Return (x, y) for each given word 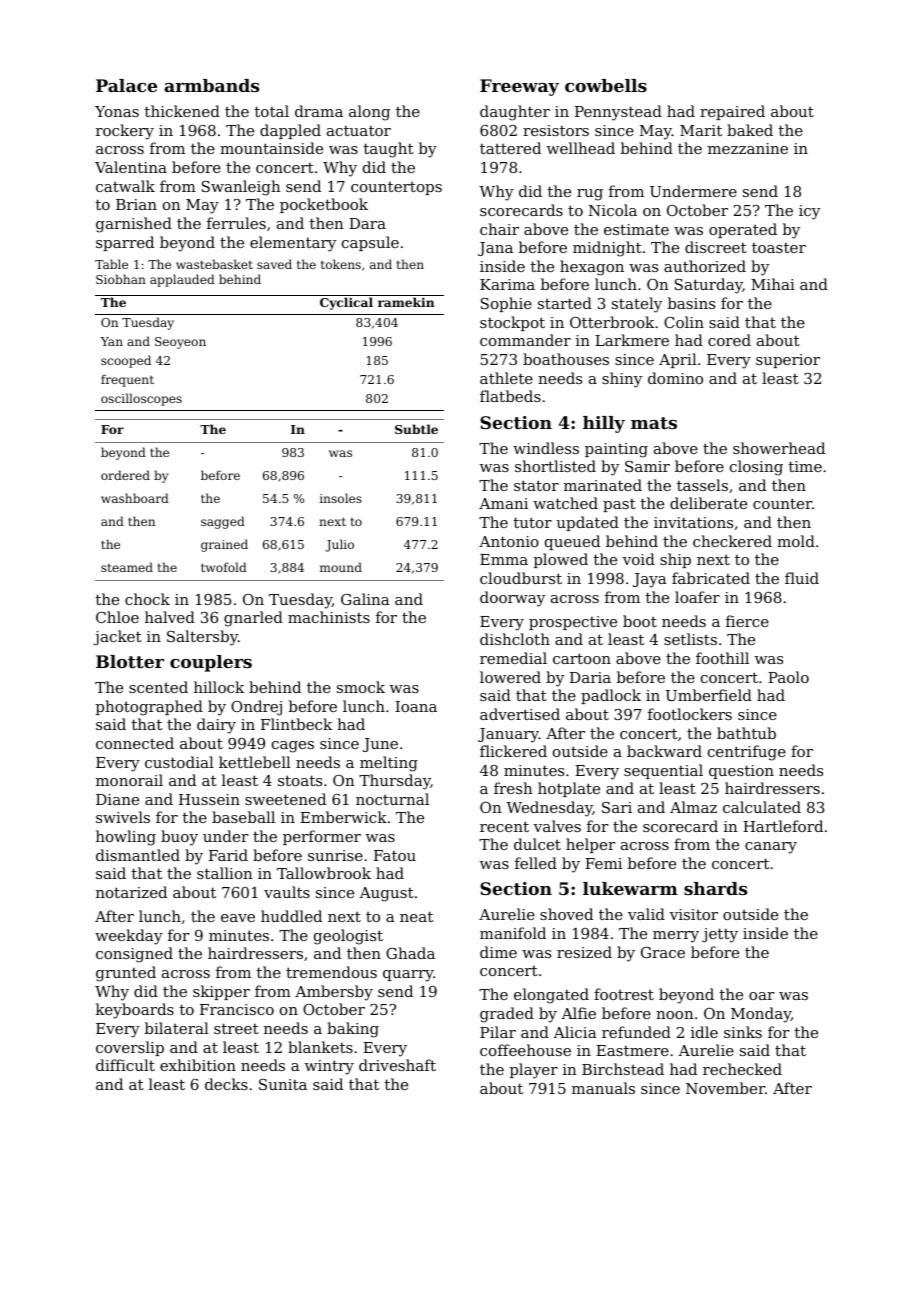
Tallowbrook (324, 873)
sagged (223, 522)
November (725, 1088)
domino (675, 378)
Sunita (283, 1084)
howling (126, 838)
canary (771, 848)
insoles (341, 498)
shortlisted (555, 466)
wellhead (581, 148)
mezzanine (748, 148)
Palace (126, 85)
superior (788, 361)
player (534, 1071)
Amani (503, 503)
